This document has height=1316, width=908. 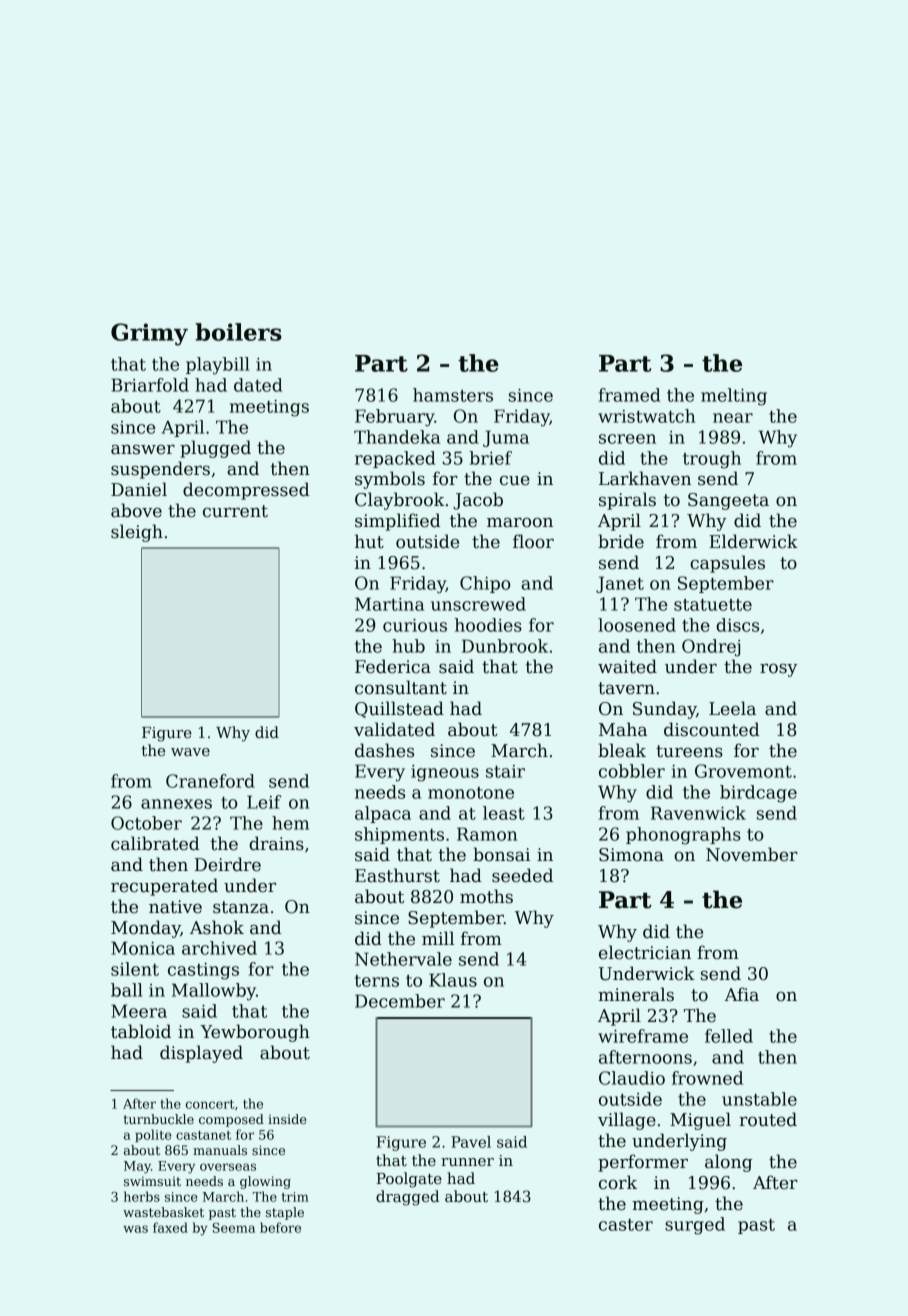 I want to click on Grovemont, so click(x=743, y=771).
